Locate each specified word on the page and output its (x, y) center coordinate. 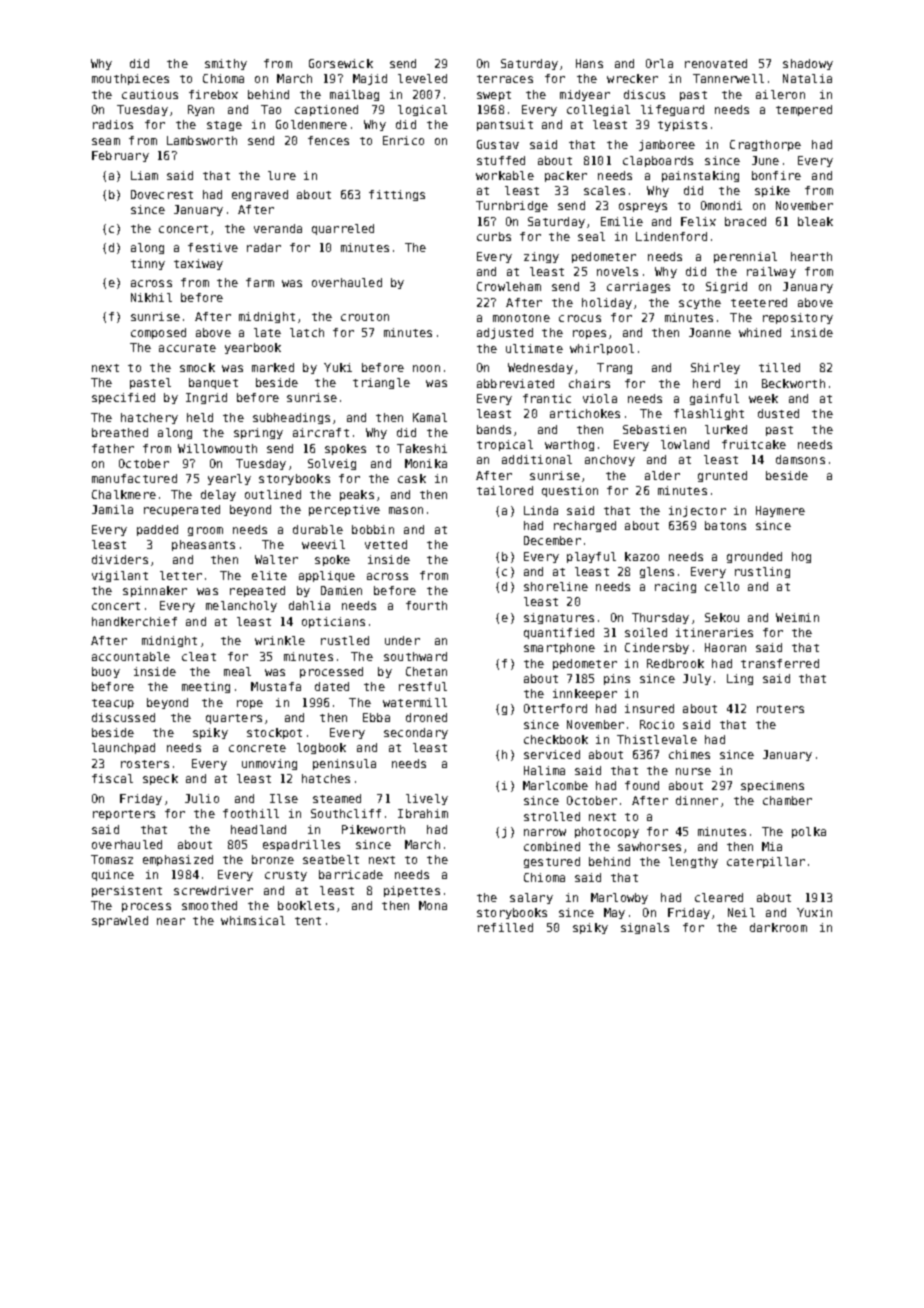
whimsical (253, 920)
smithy (226, 64)
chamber (787, 800)
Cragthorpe (765, 145)
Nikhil (151, 297)
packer (566, 176)
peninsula (344, 764)
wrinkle (280, 640)
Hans (589, 63)
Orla (659, 63)
